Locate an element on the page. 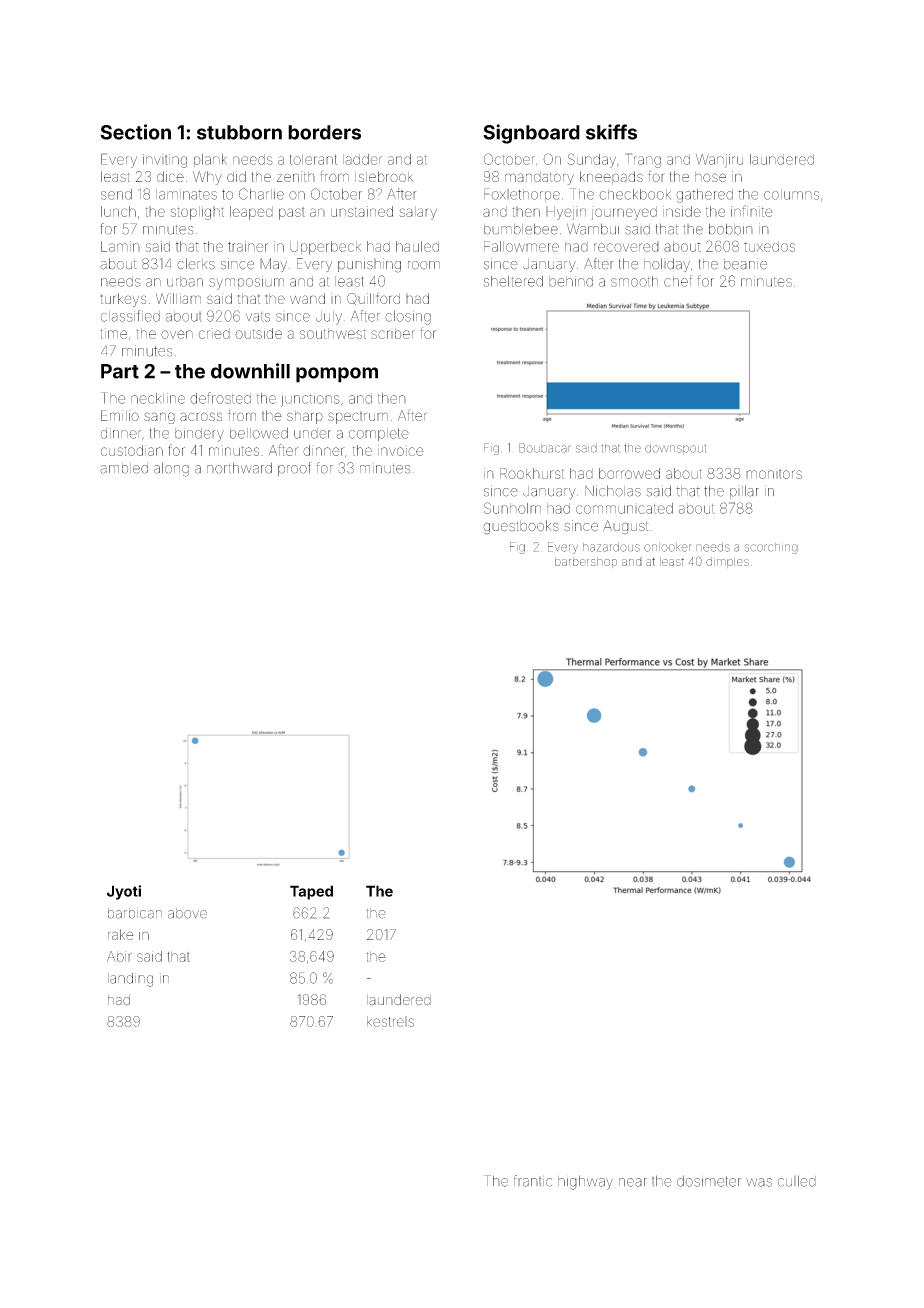  scorching is located at coordinates (771, 548).
